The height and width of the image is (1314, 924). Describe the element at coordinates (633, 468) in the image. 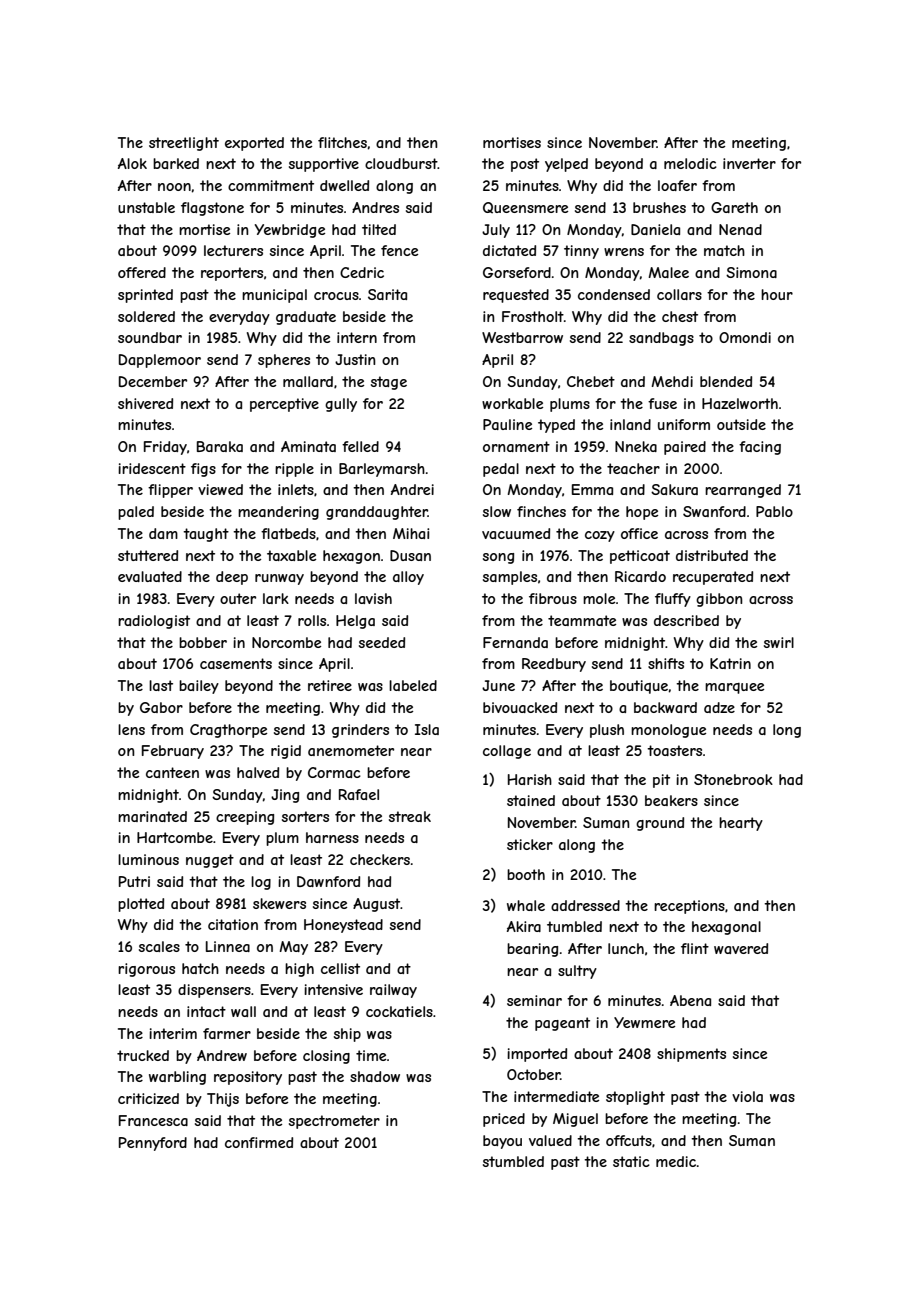

I see `teacher` at that location.
